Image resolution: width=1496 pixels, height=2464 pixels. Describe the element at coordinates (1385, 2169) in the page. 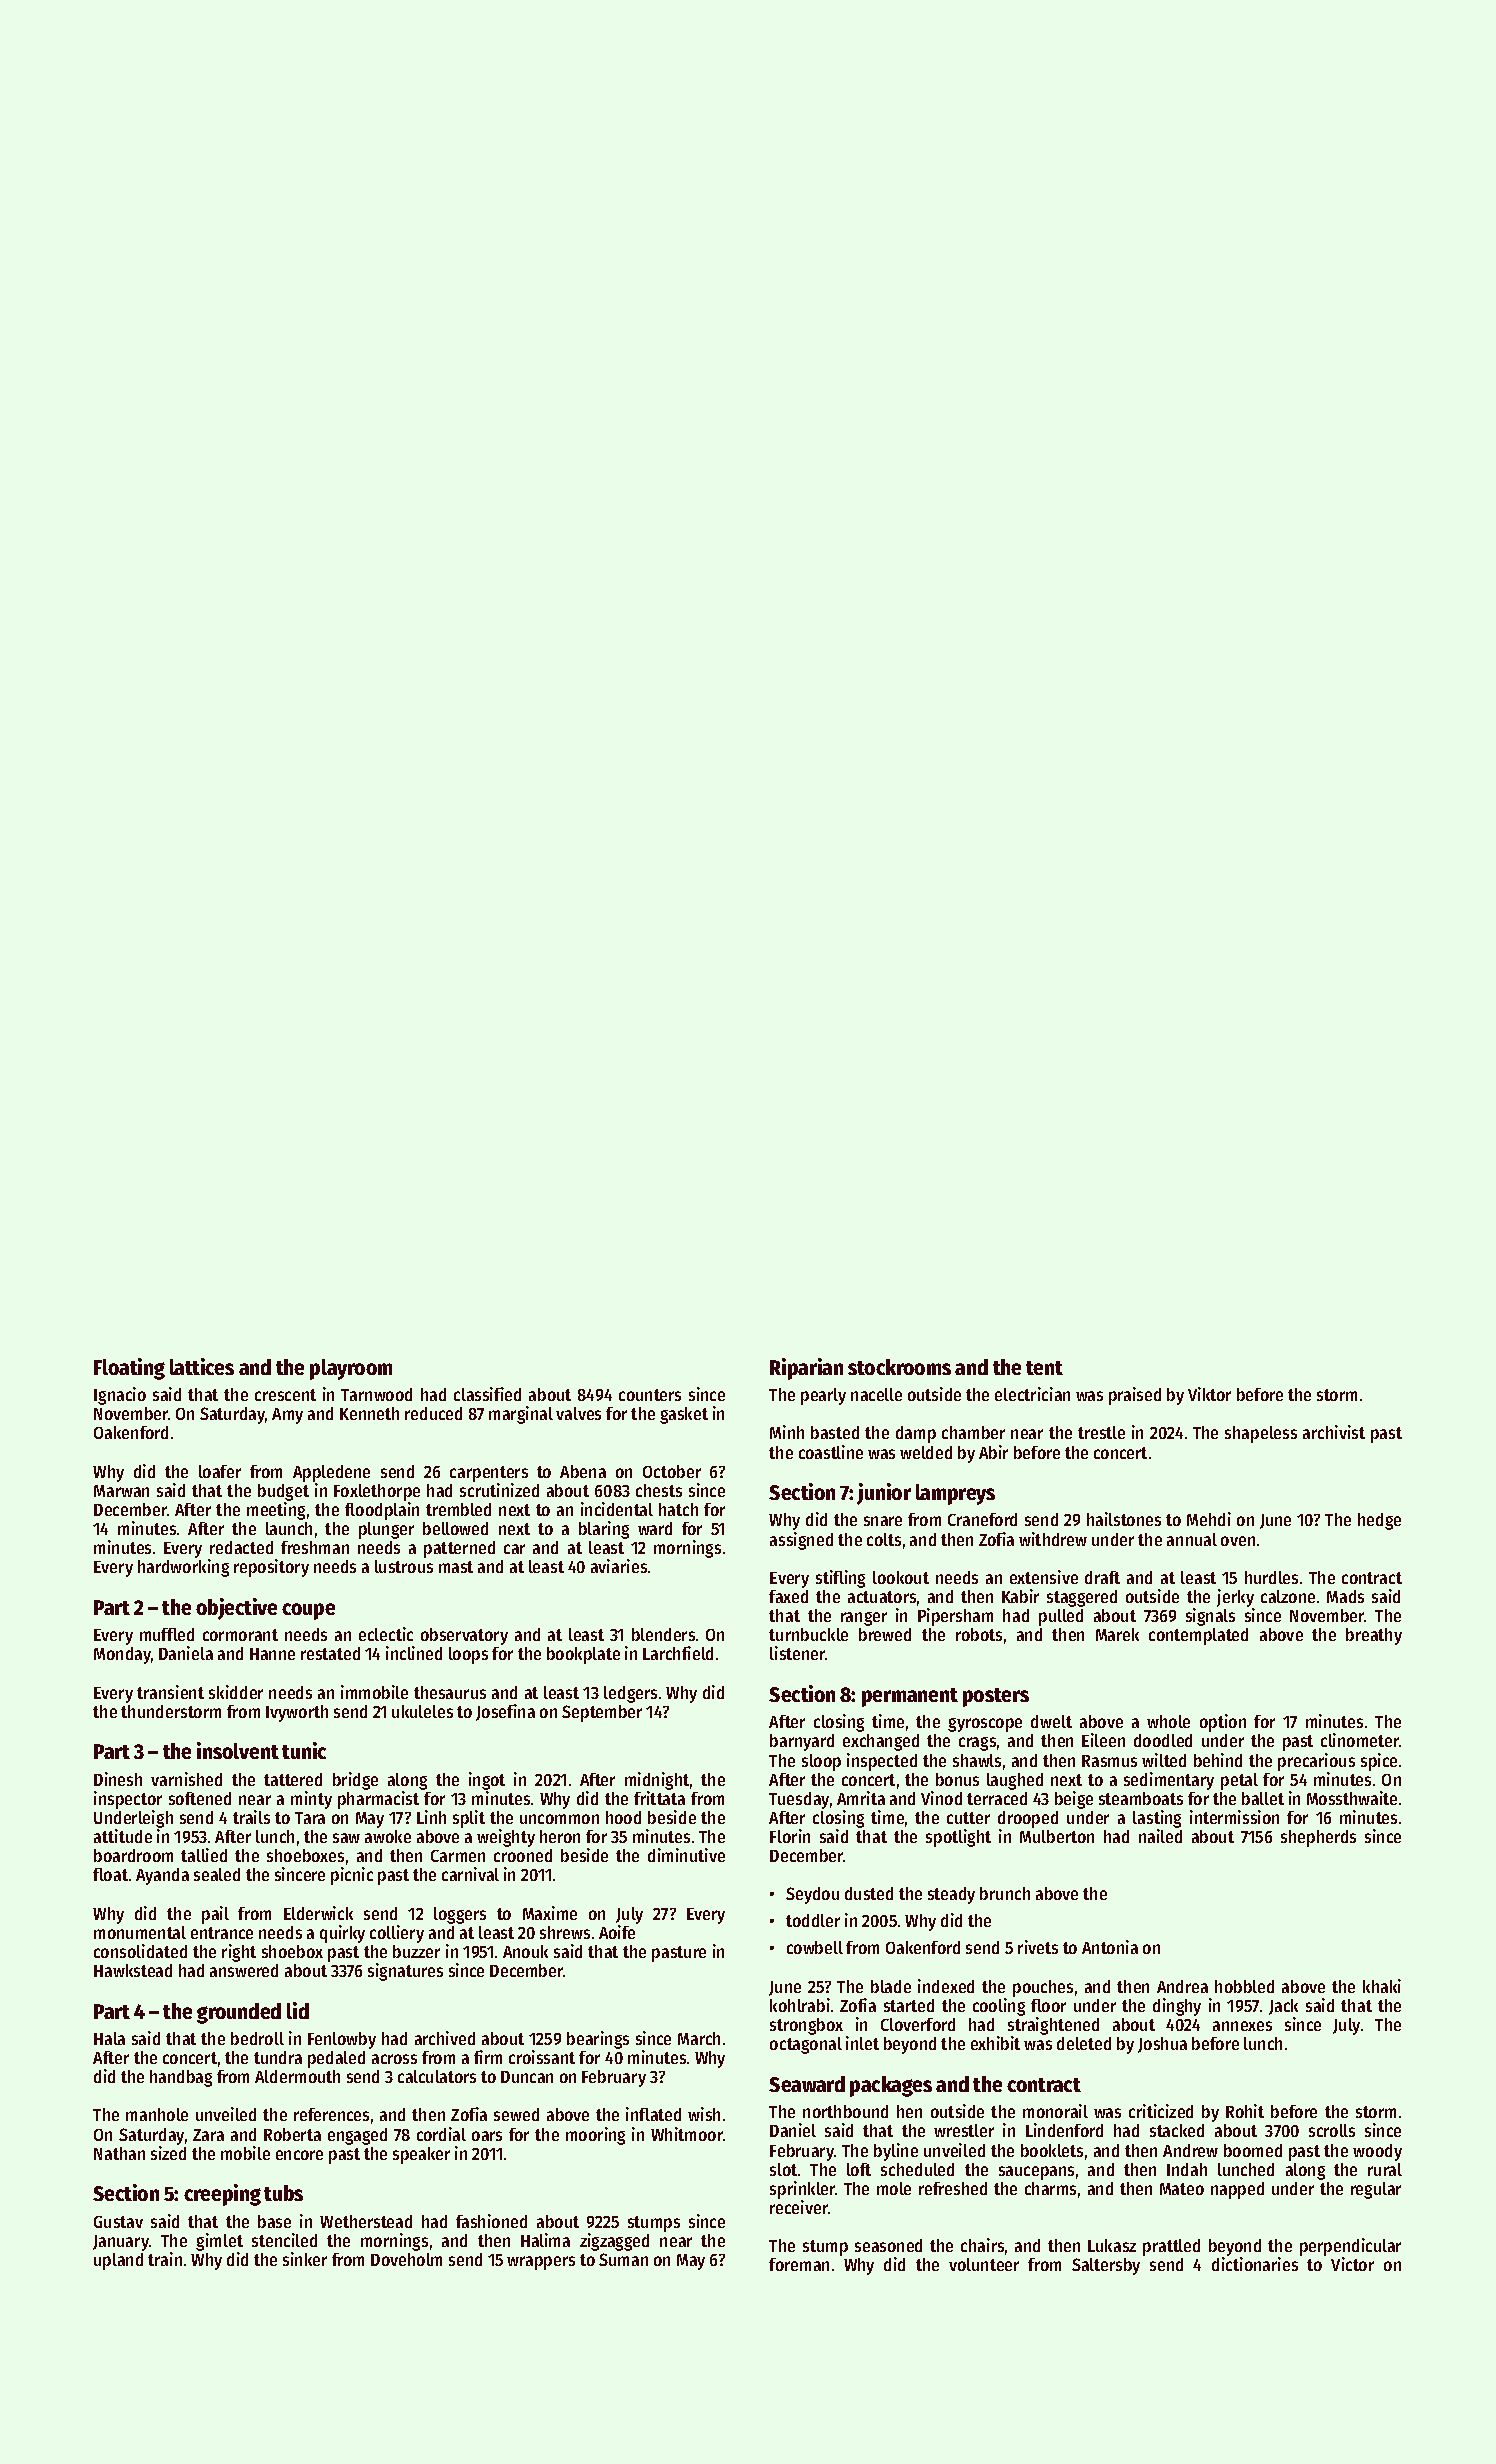

I see `rural` at that location.
